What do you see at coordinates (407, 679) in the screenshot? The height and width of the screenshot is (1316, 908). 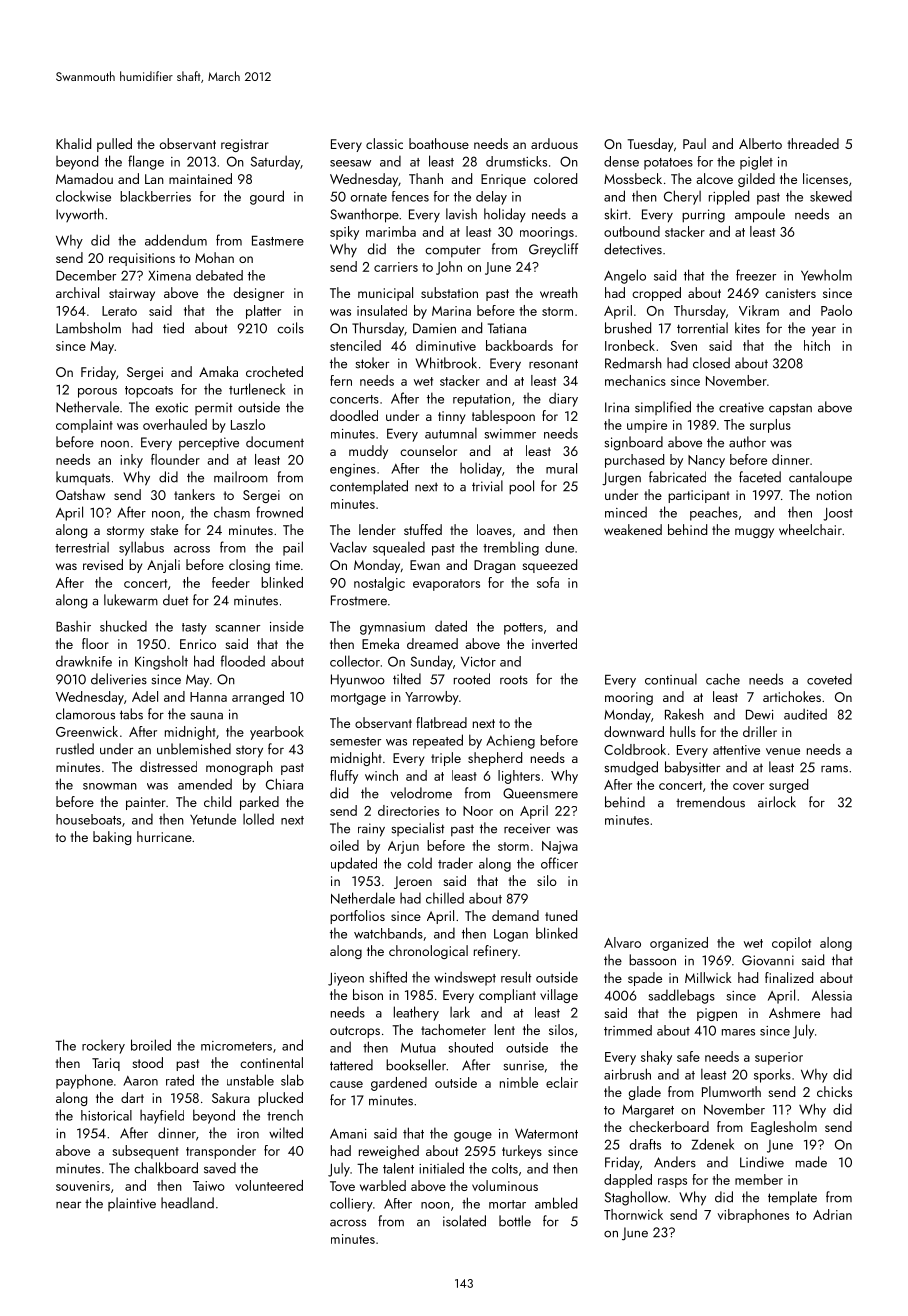 I see `tilted` at bounding box center [407, 679].
